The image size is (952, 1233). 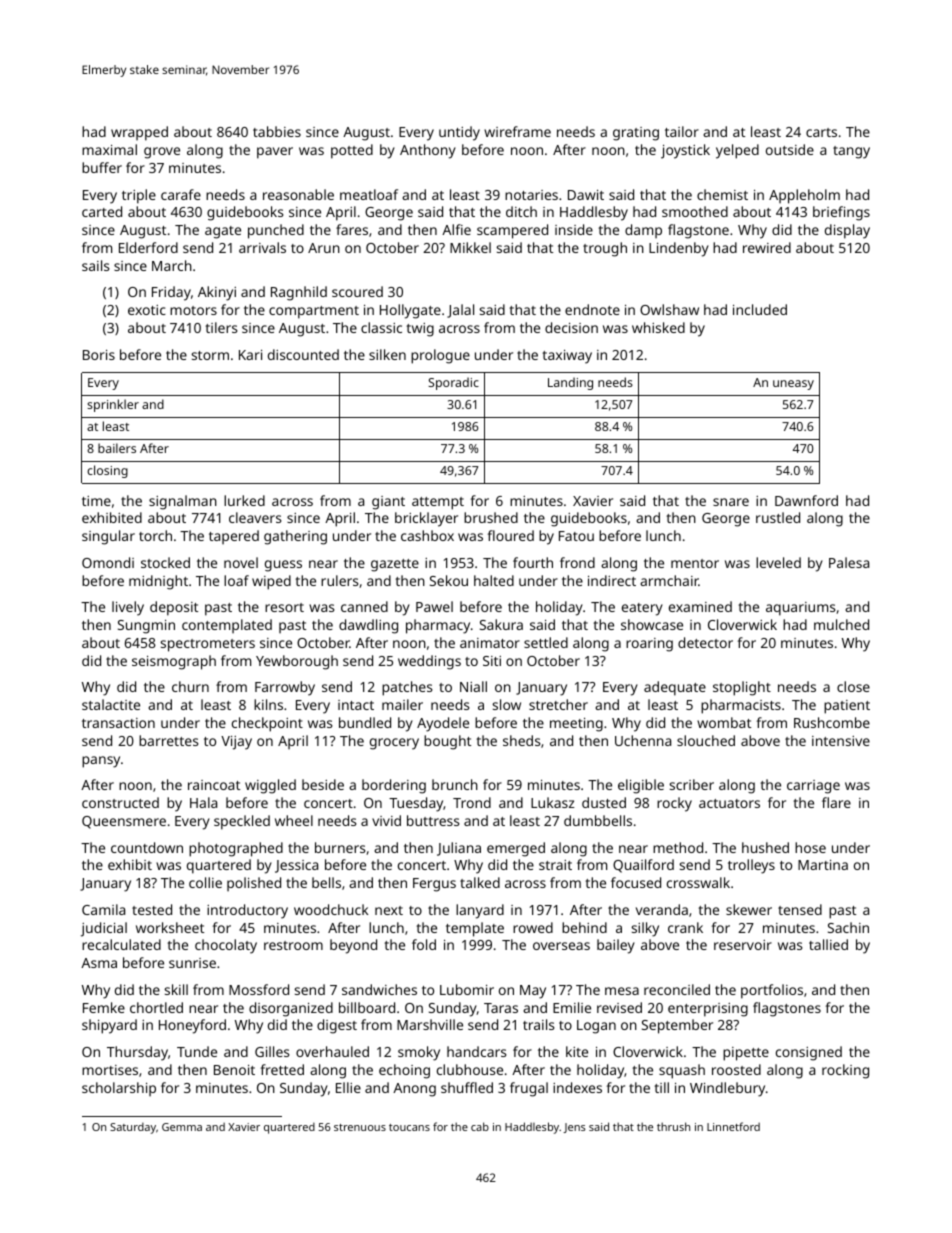 I want to click on tabbies, so click(x=277, y=131).
